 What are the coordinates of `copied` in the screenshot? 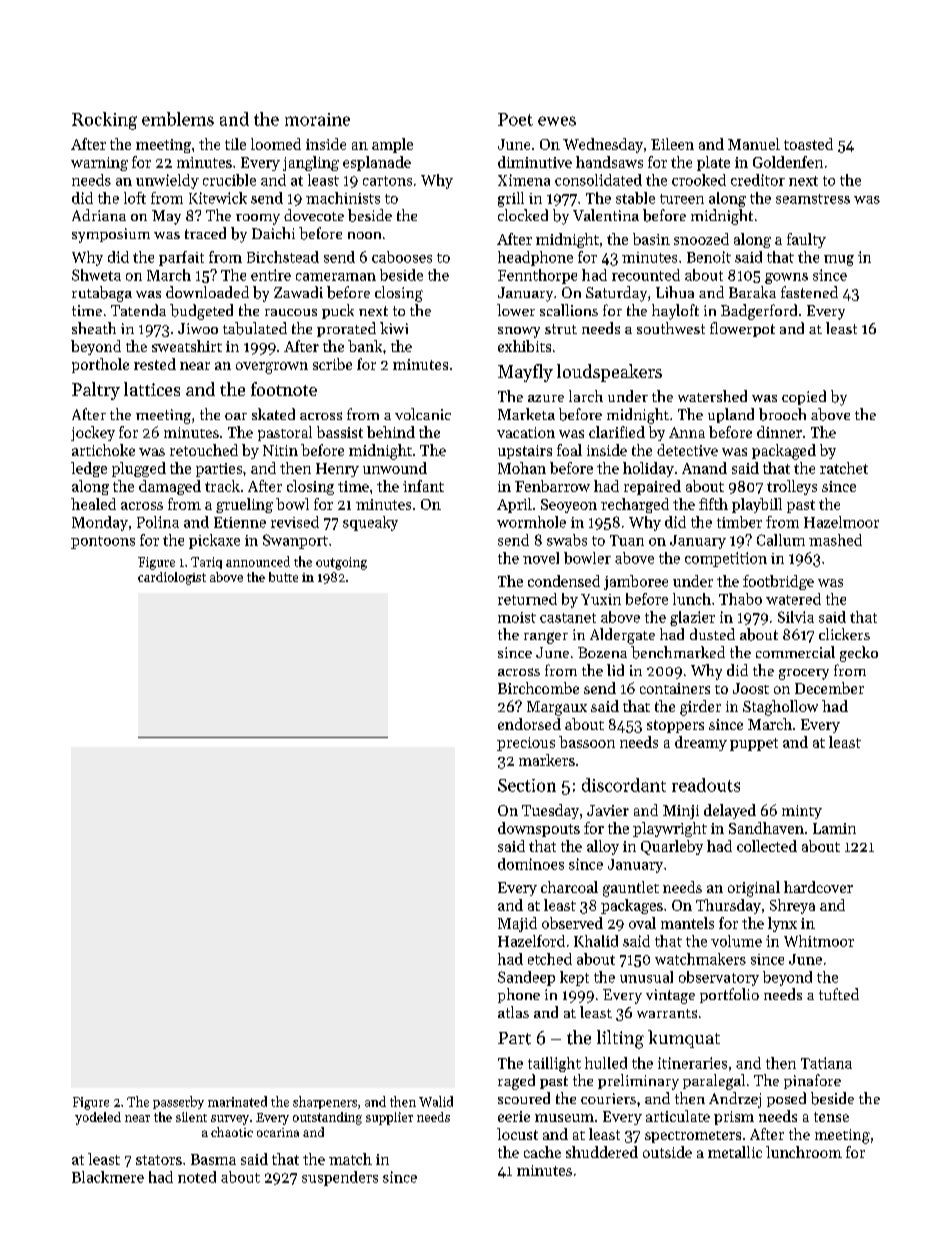 It's located at (804, 397).
